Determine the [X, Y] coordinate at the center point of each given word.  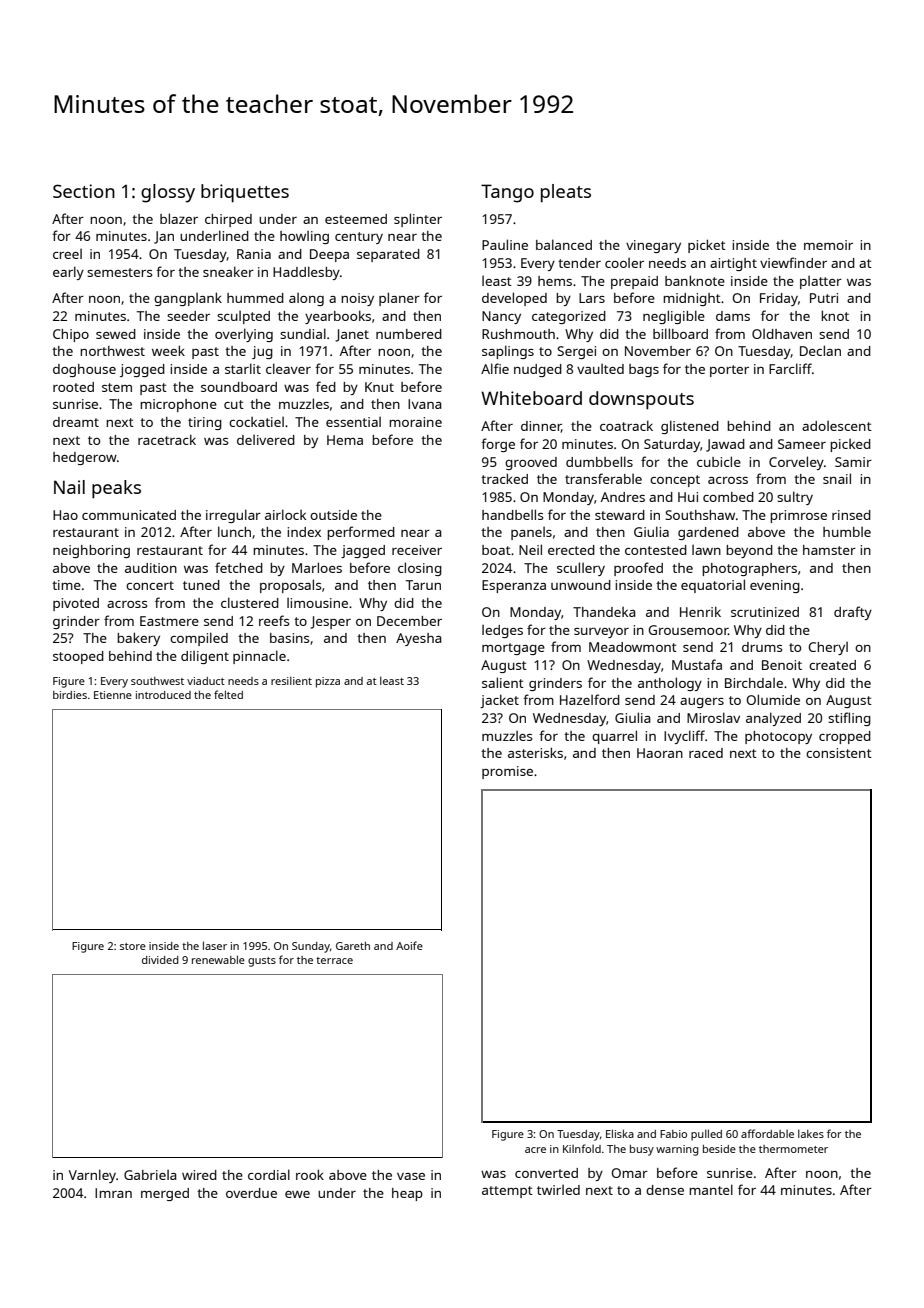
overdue [251, 1193]
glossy [168, 193]
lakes [811, 1133]
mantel [711, 1189]
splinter [418, 220]
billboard [680, 333]
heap [407, 1194]
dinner [541, 427]
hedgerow [85, 458]
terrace [334, 960]
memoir [828, 245]
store [133, 946]
